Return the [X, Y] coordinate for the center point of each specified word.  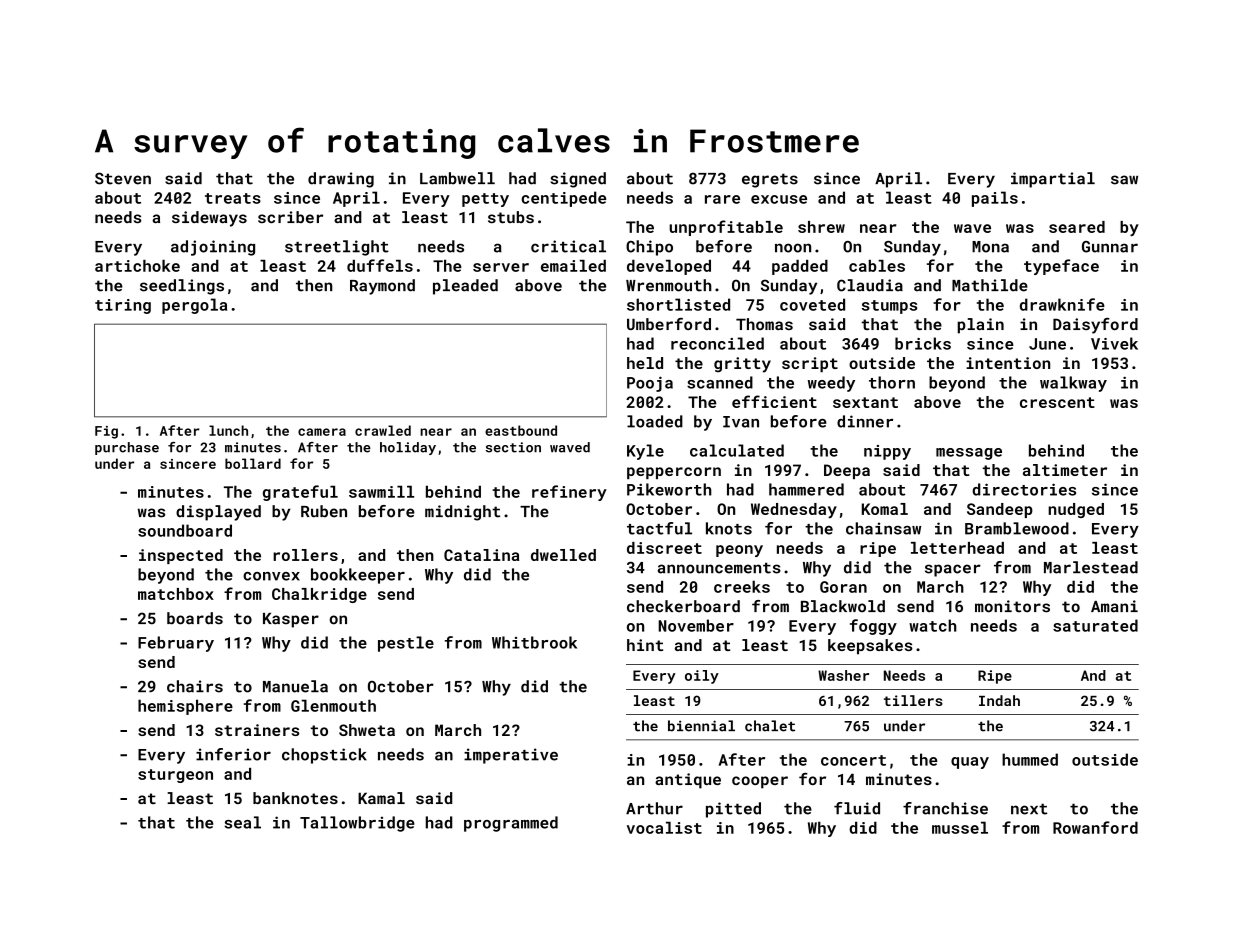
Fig [106, 432]
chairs [195, 686]
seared [1077, 227]
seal [242, 822]
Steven [123, 178]
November [696, 625]
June [1047, 344]
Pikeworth [669, 489]
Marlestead [1091, 567]
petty [485, 200]
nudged [1076, 510]
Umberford [669, 324]
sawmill [381, 491]
